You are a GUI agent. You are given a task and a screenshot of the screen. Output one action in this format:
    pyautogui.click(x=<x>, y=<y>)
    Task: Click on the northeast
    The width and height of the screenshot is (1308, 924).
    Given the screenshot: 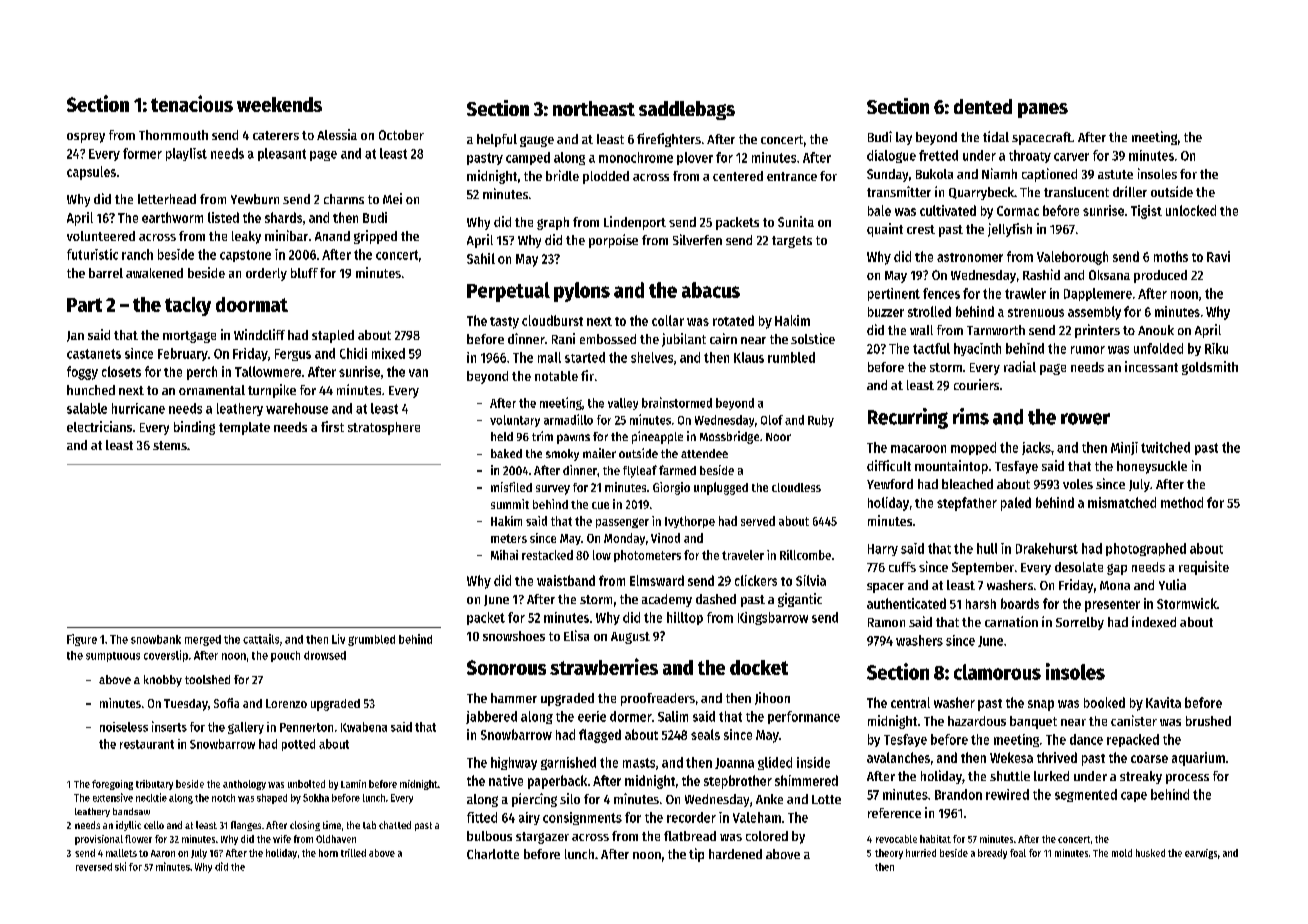 What is the action you would take?
    pyautogui.click(x=594, y=108)
